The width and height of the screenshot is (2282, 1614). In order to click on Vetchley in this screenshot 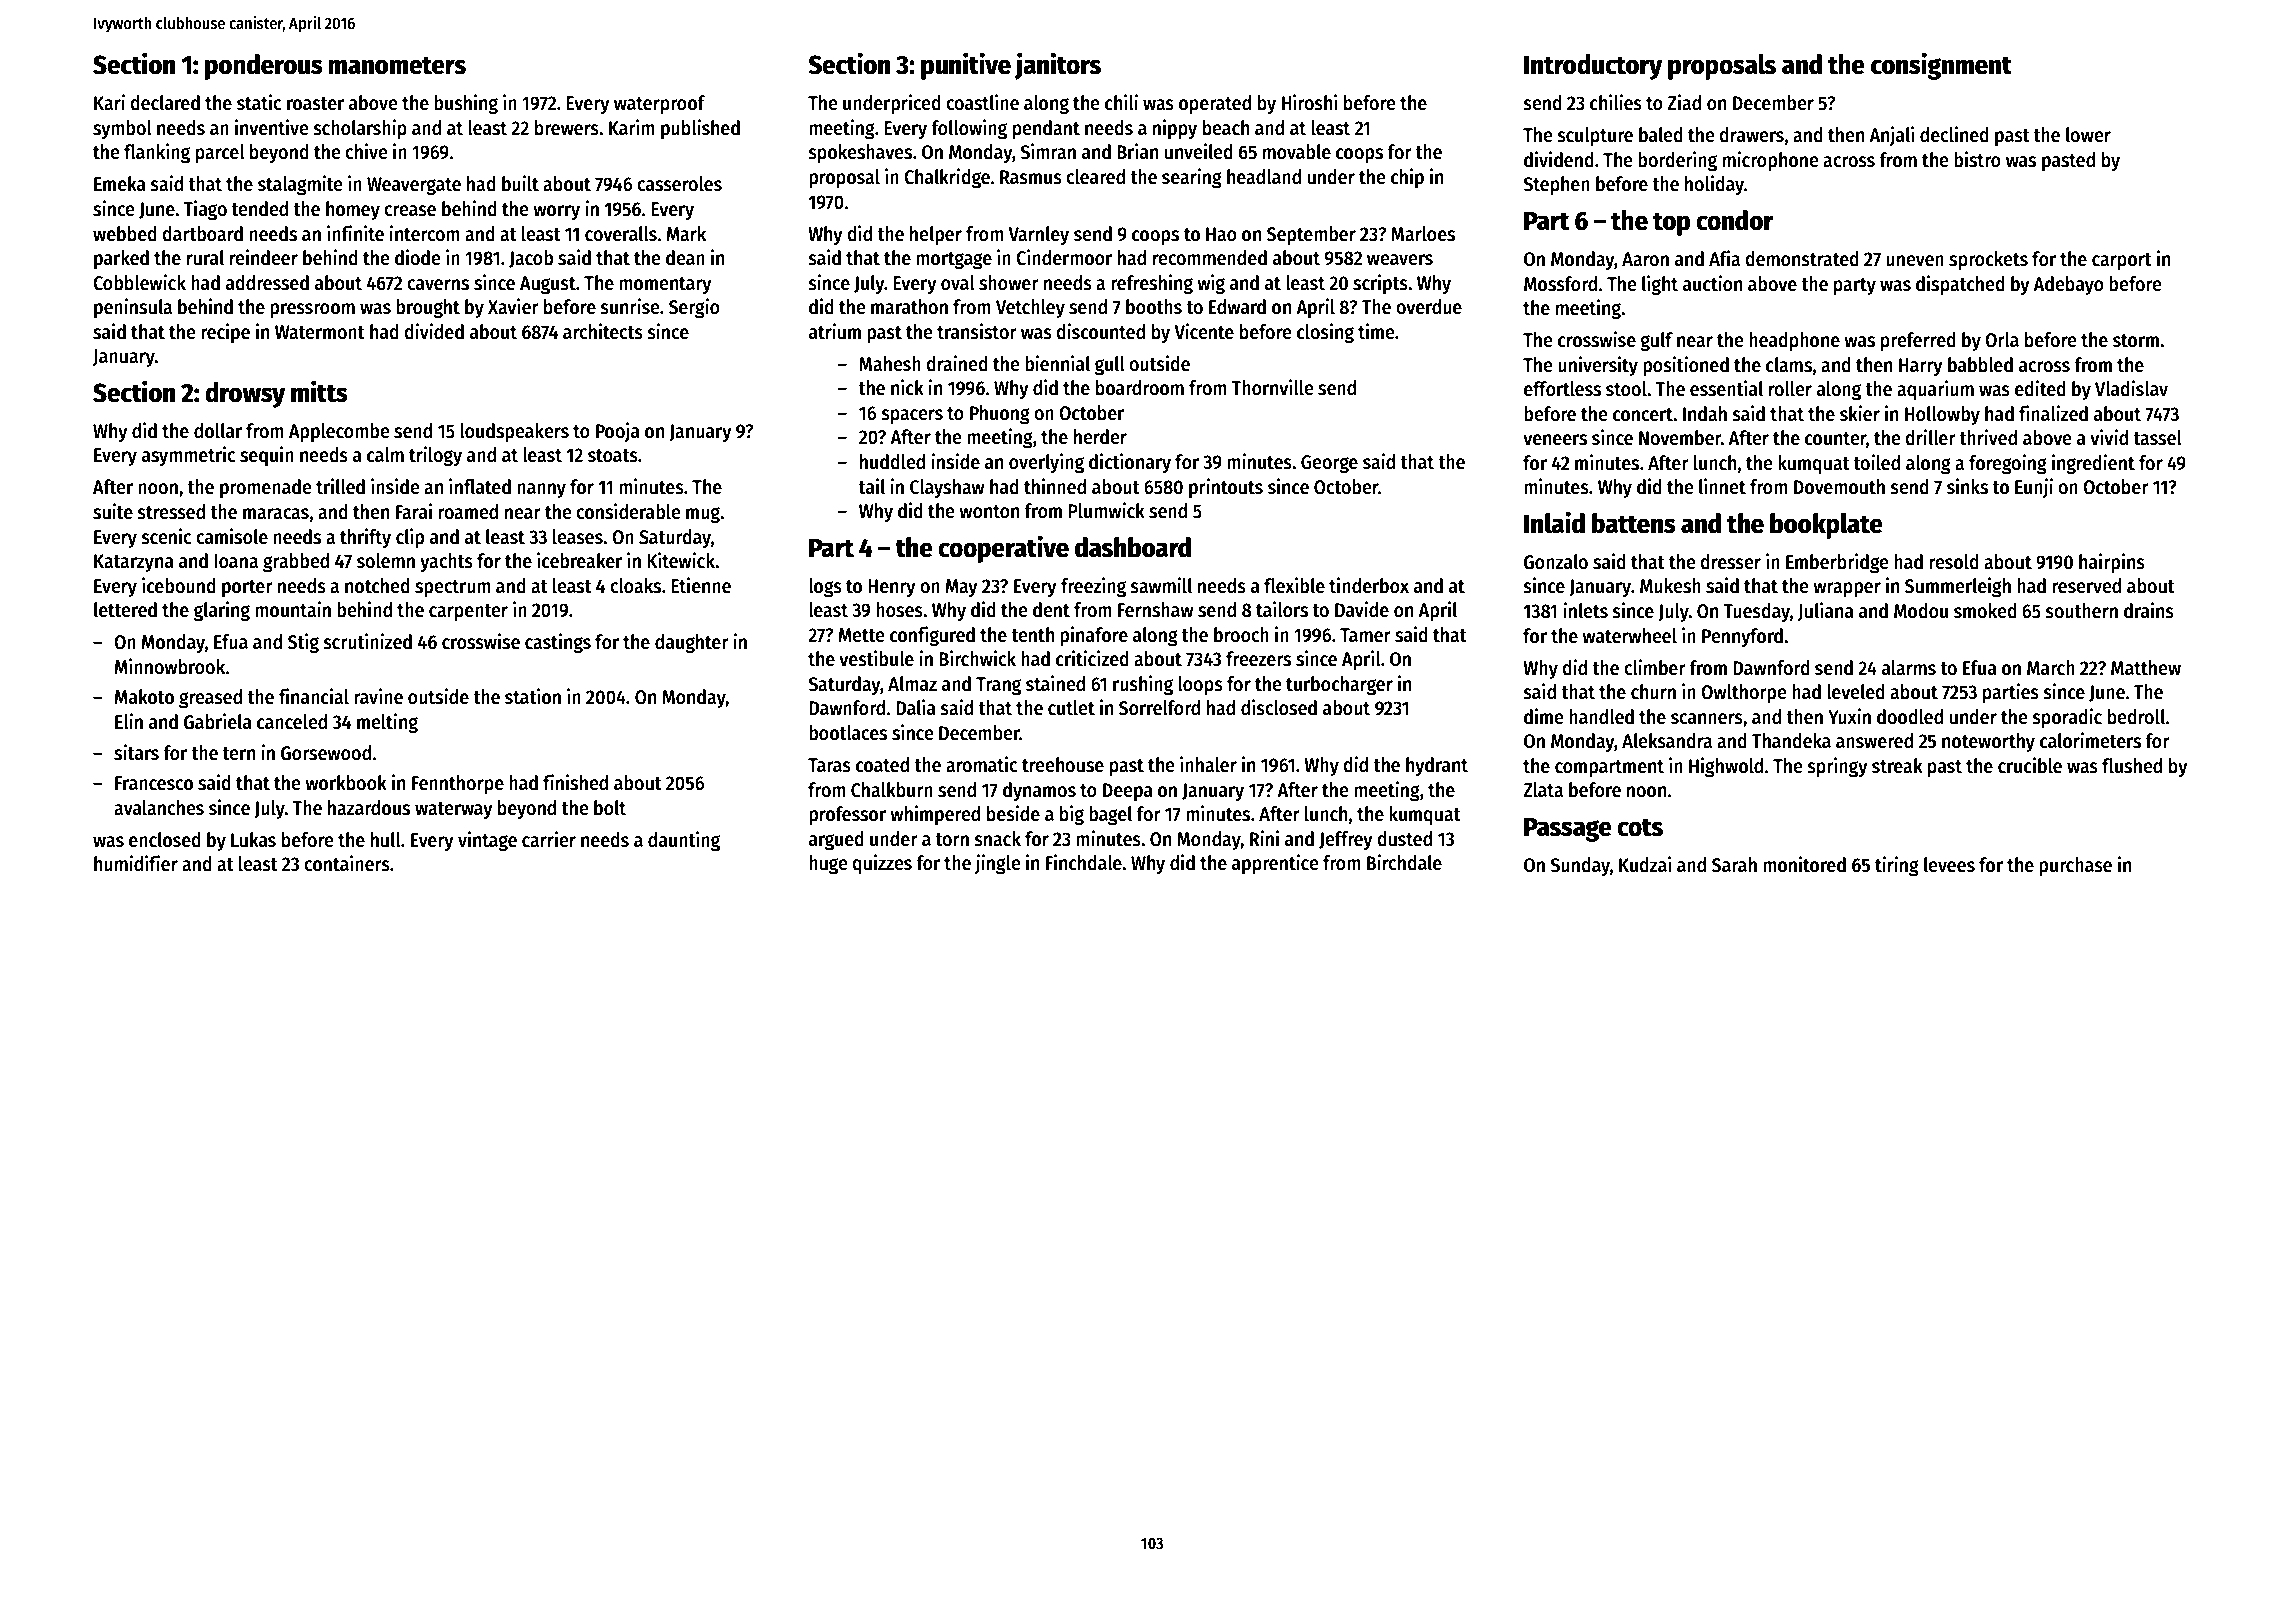, I will do `click(1030, 308)`.
